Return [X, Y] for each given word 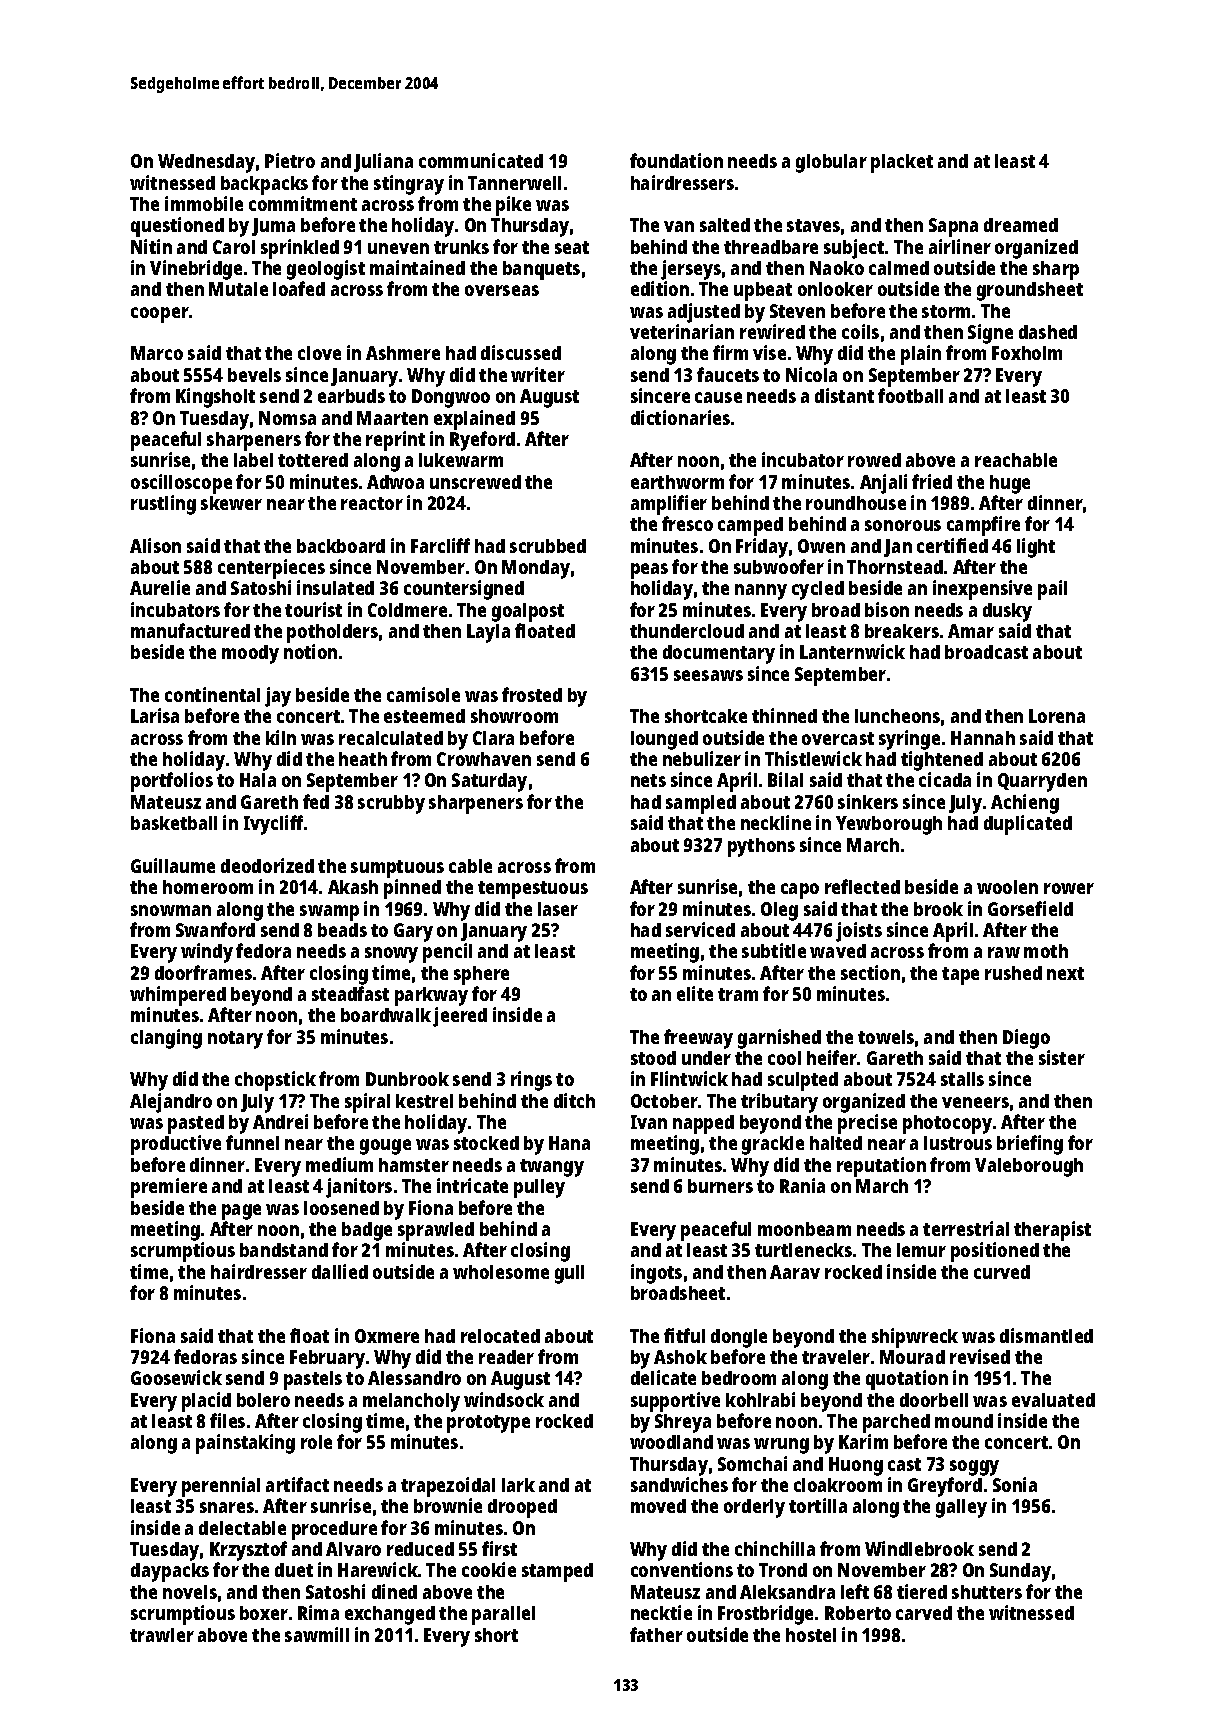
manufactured [190, 630]
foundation [676, 160]
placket [902, 163]
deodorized [267, 865]
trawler [162, 1635]
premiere [169, 1188]
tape [960, 976]
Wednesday [206, 163]
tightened [942, 761]
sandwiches [679, 1484]
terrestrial [966, 1228]
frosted [532, 694]
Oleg [779, 911]
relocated [500, 1336]
